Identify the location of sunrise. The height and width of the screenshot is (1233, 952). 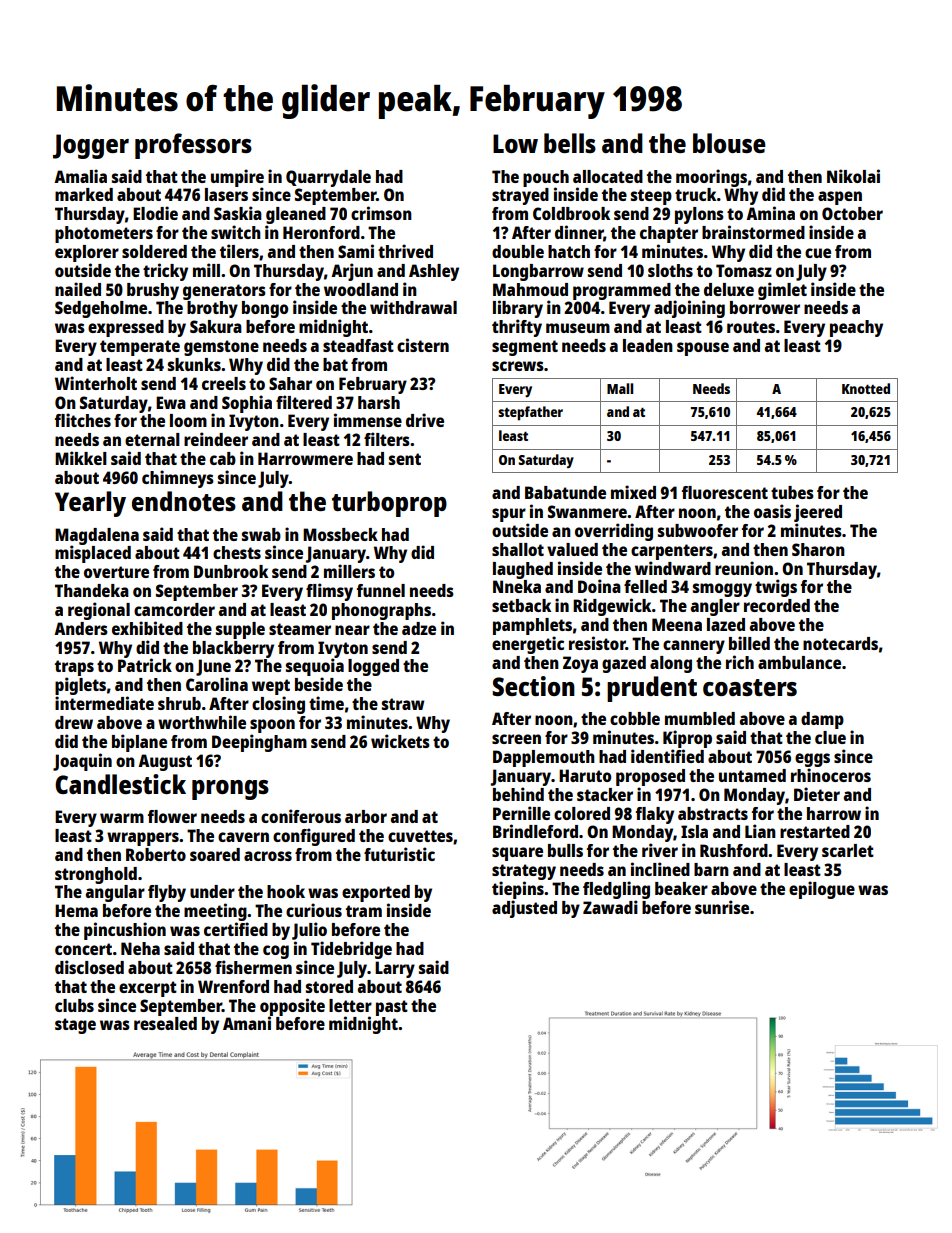
(722, 907).
